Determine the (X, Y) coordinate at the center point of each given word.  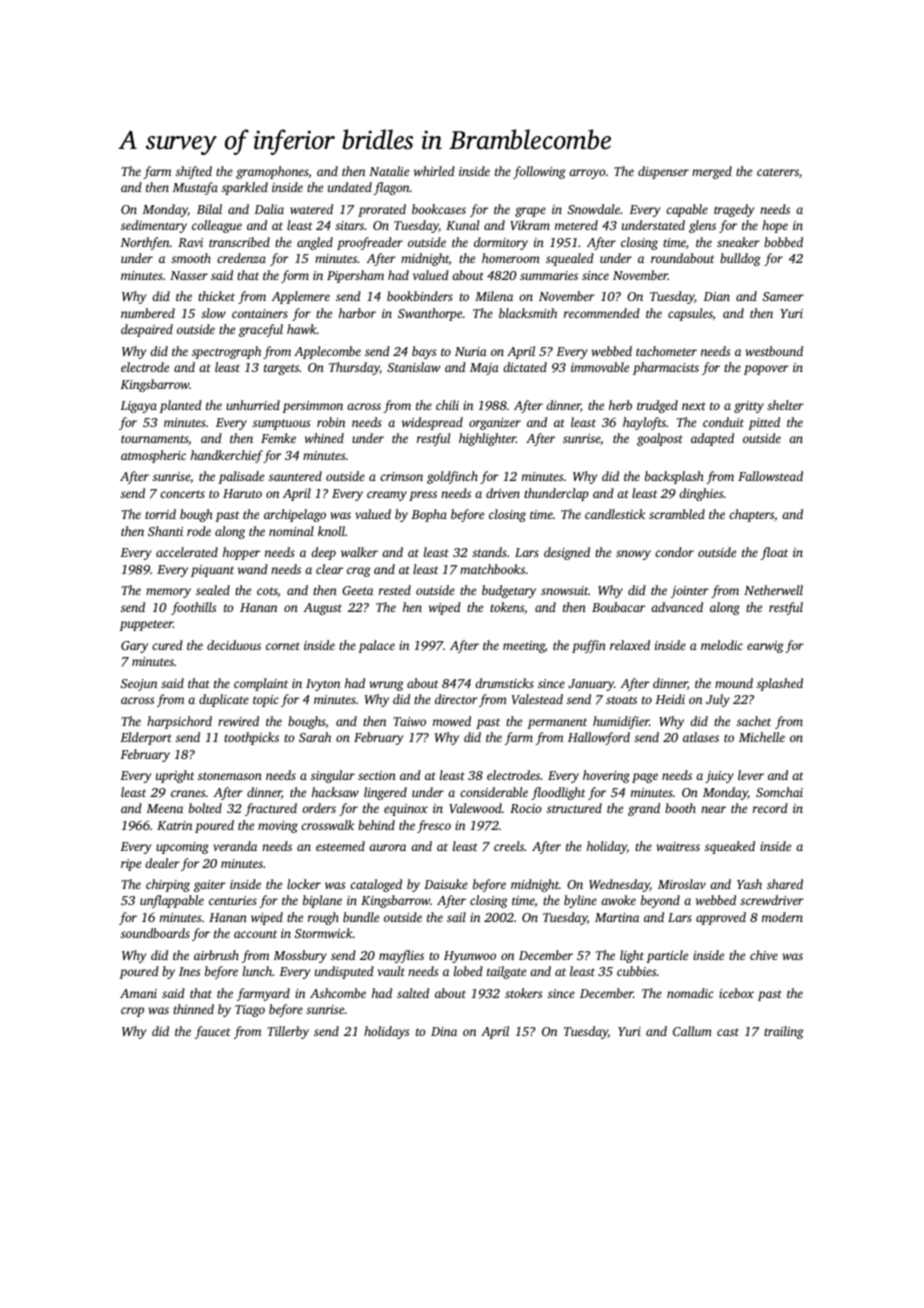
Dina (444, 1031)
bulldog (740, 259)
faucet (213, 1032)
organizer (495, 424)
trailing (784, 1032)
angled (315, 243)
